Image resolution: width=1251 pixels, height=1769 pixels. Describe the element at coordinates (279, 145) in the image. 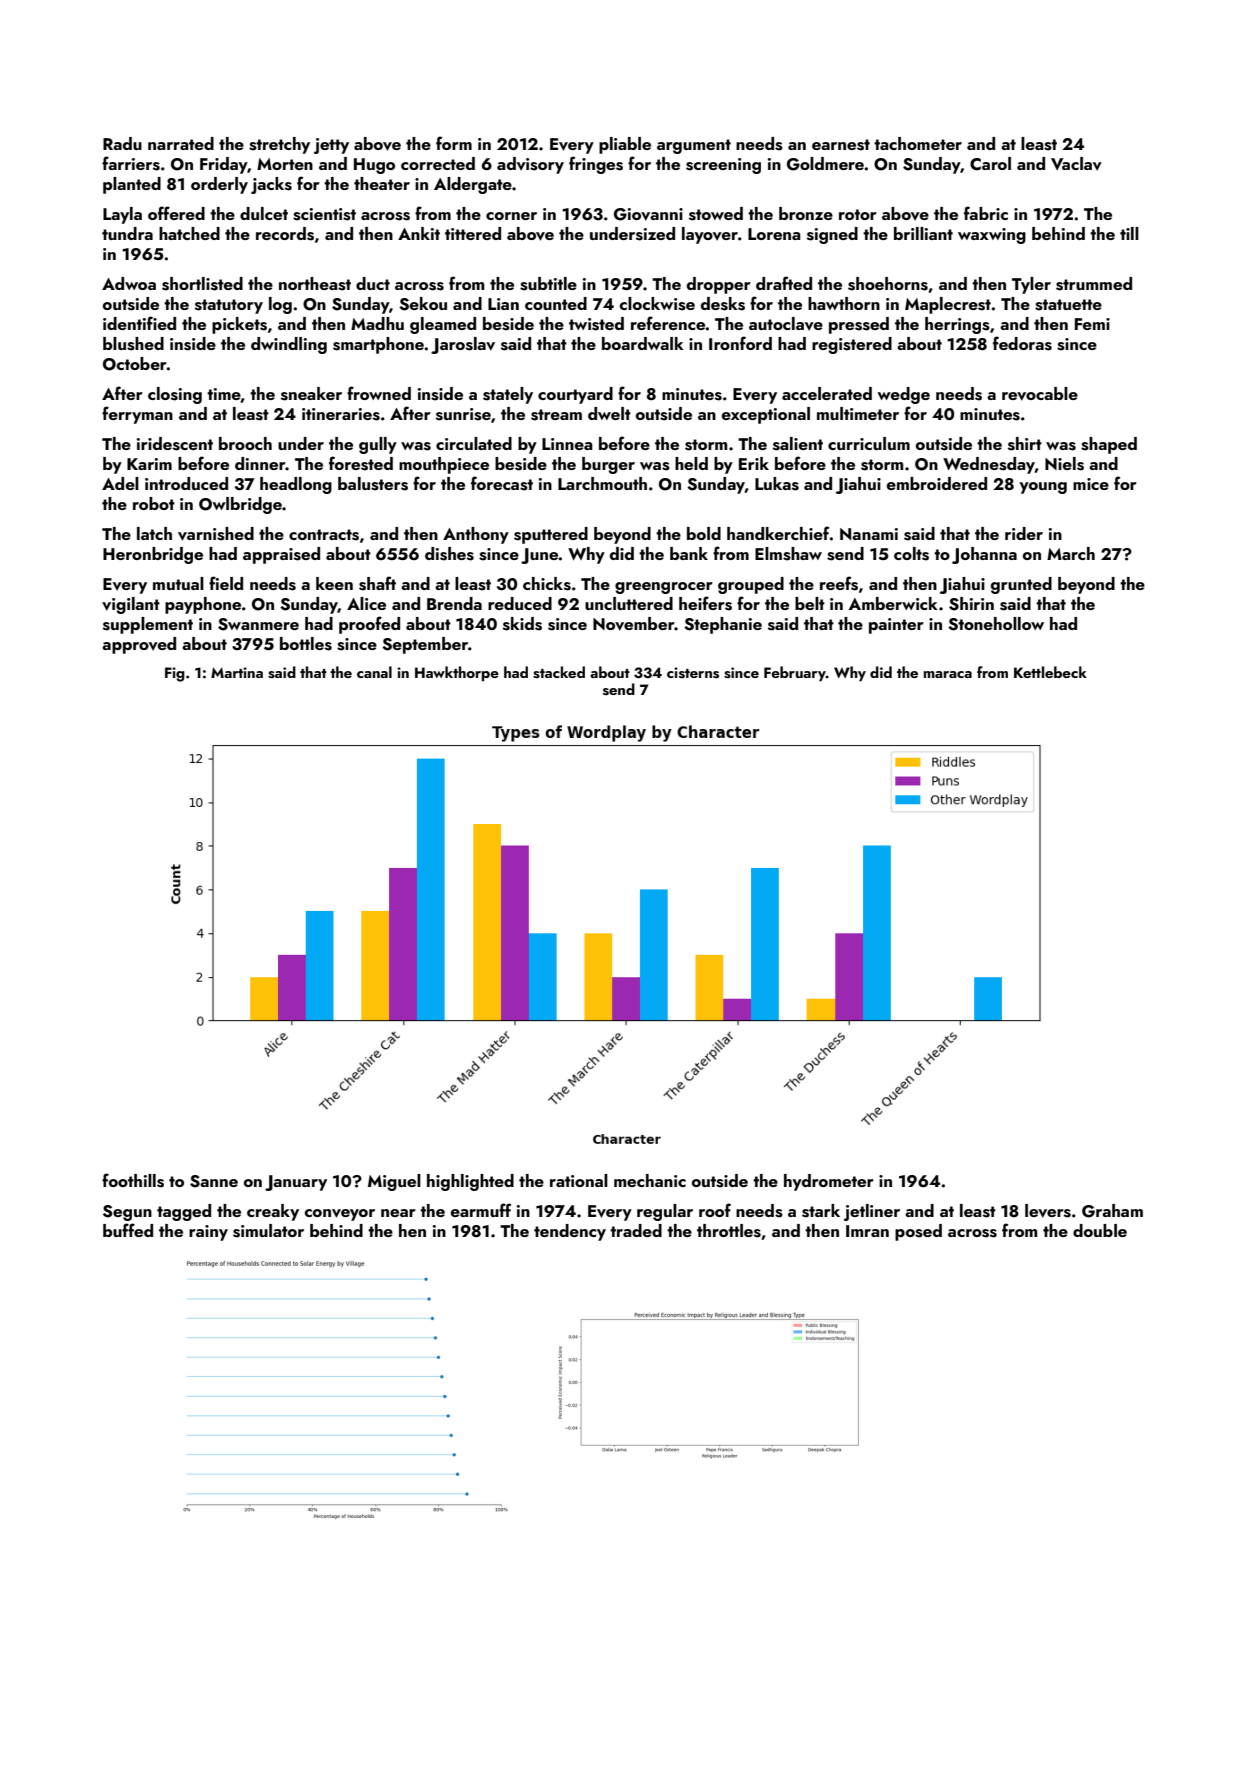

I see `stretchy` at that location.
